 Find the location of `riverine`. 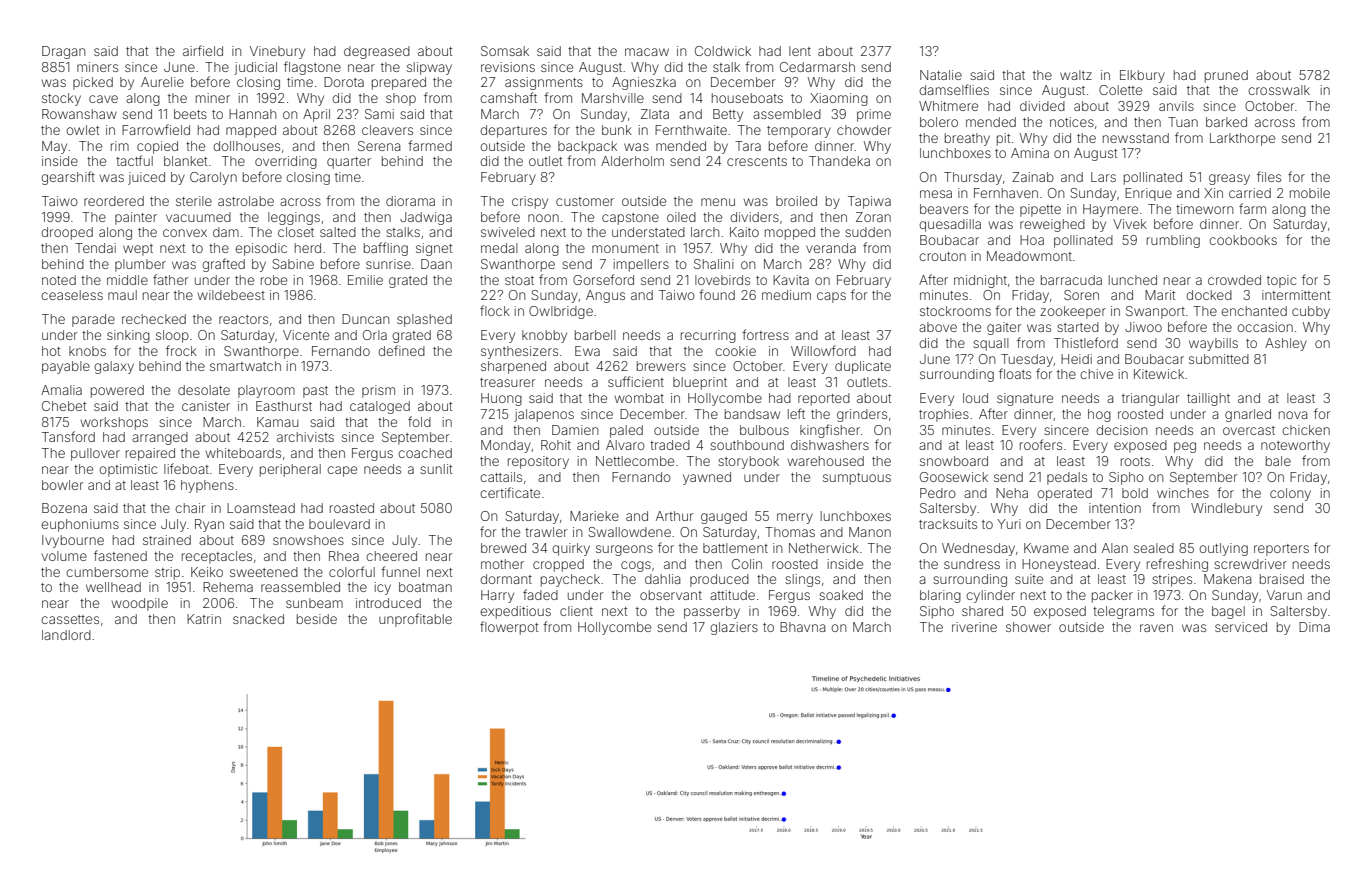

riverine is located at coordinates (974, 627).
